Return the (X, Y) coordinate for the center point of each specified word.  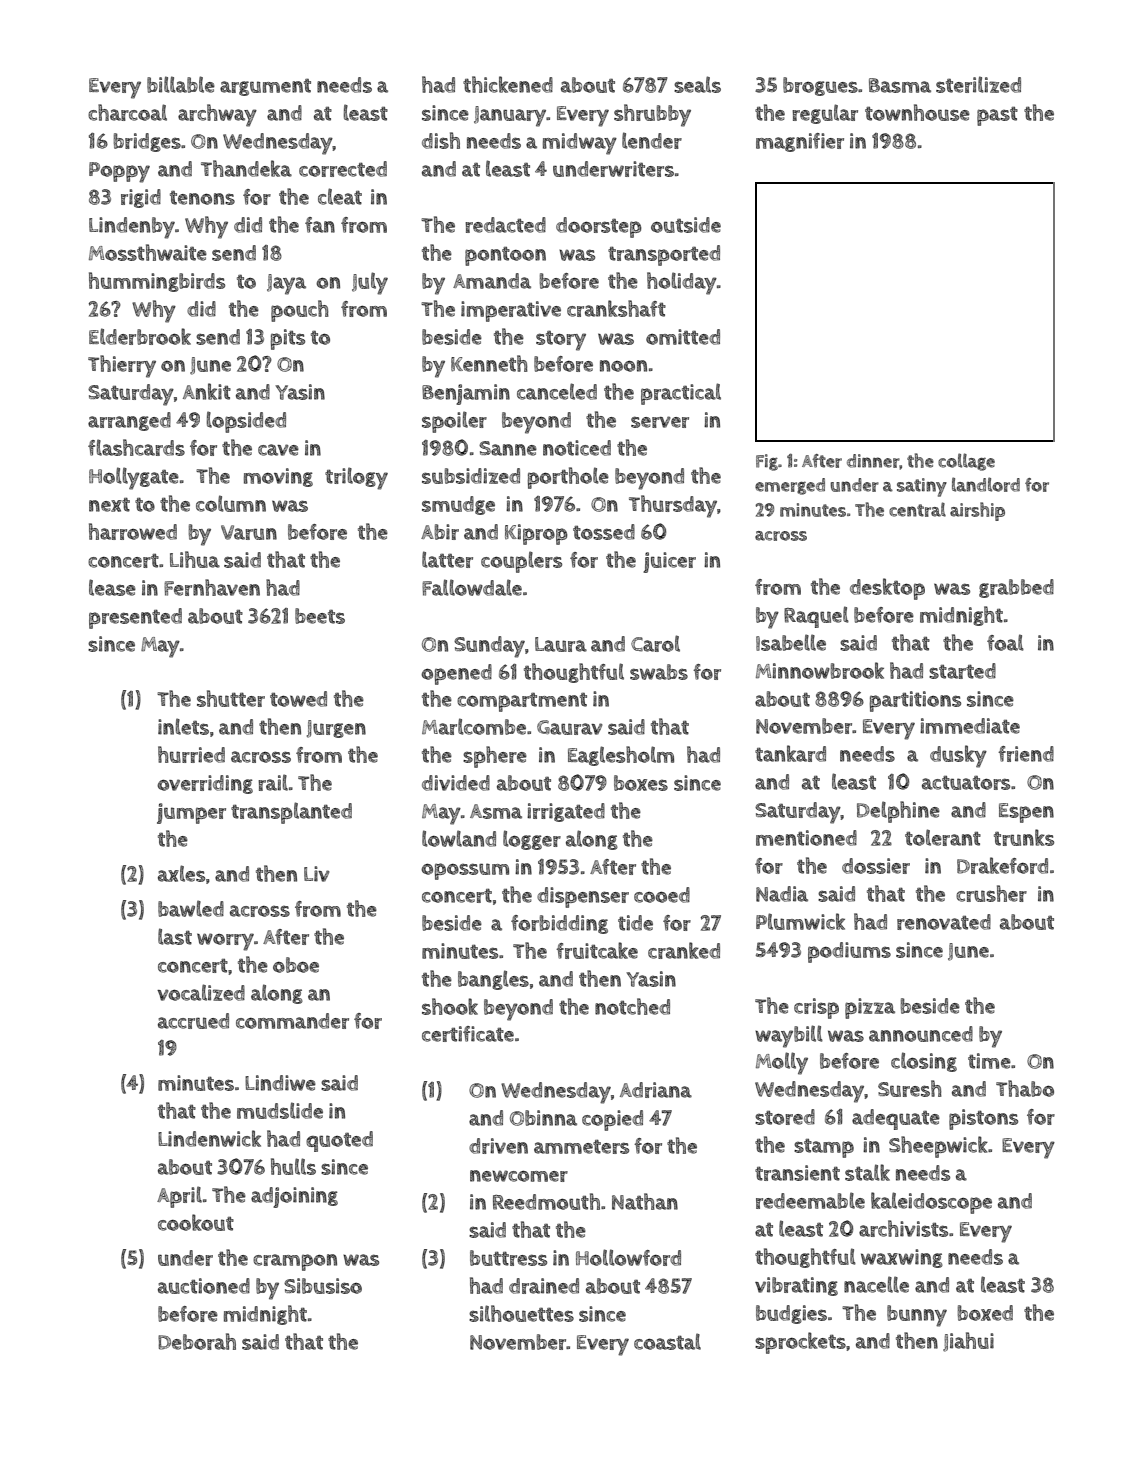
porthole (568, 478)
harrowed (133, 531)
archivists (903, 1228)
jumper (191, 813)
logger (532, 840)
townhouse (917, 112)
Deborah (197, 1341)
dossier (876, 866)
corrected (343, 169)
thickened (508, 84)
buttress (508, 1258)
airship (977, 511)
